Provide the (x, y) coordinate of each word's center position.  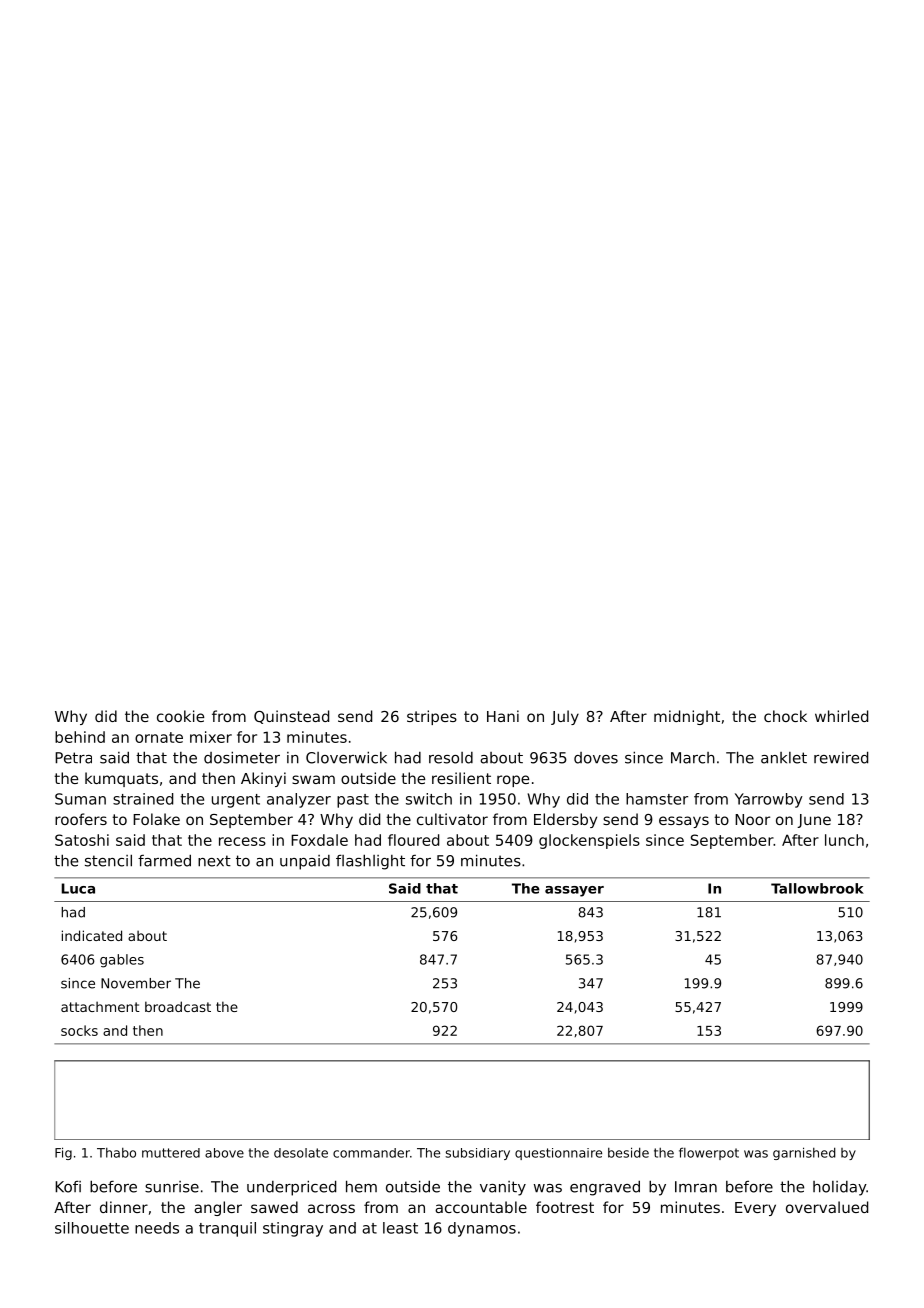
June (814, 821)
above (224, 1153)
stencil (108, 860)
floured (413, 840)
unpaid (305, 862)
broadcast (178, 1006)
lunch (844, 840)
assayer (574, 891)
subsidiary (477, 1154)
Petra (73, 758)
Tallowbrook (817, 888)
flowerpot (709, 1153)
